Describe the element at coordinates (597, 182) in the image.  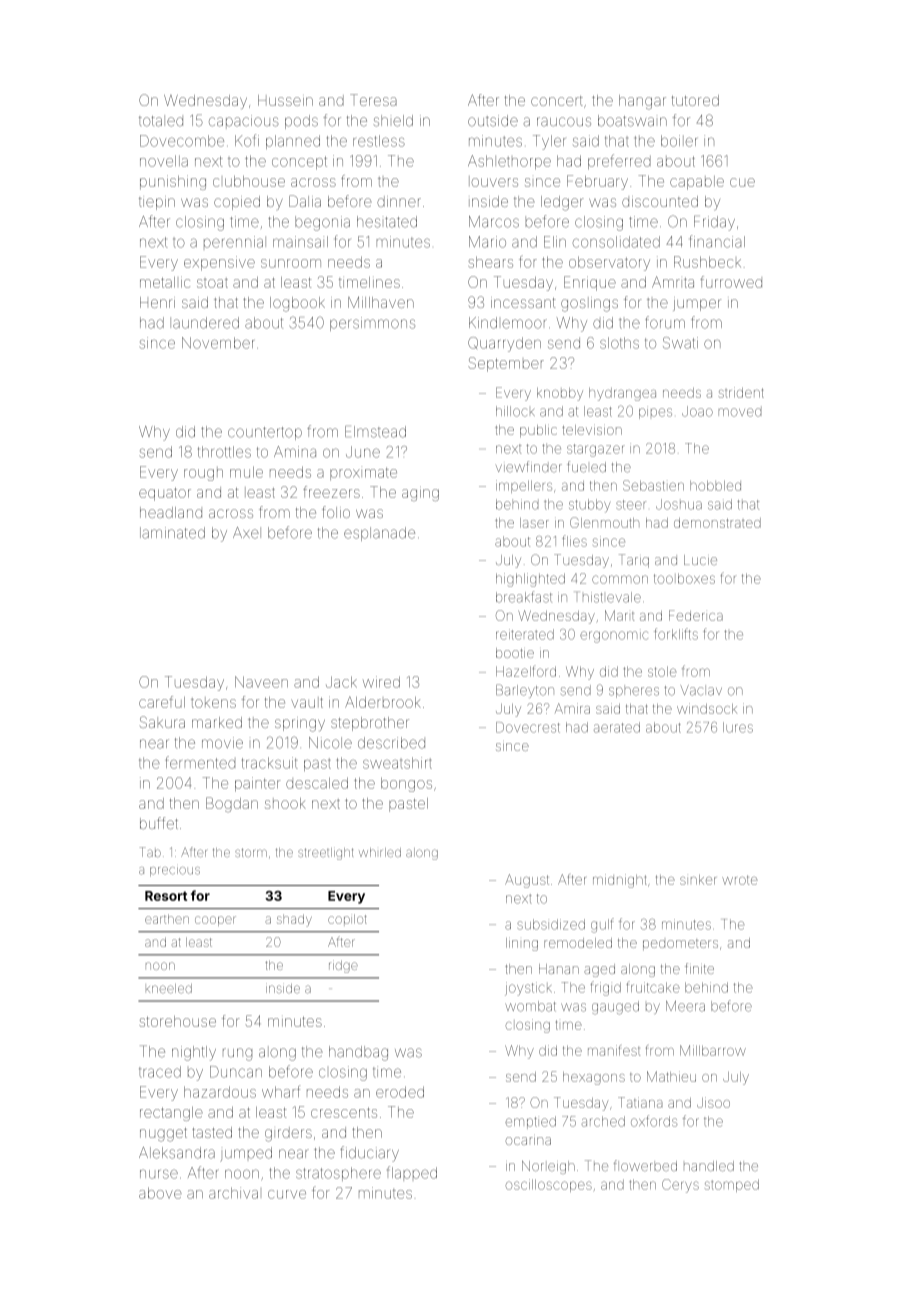
I see `February` at that location.
